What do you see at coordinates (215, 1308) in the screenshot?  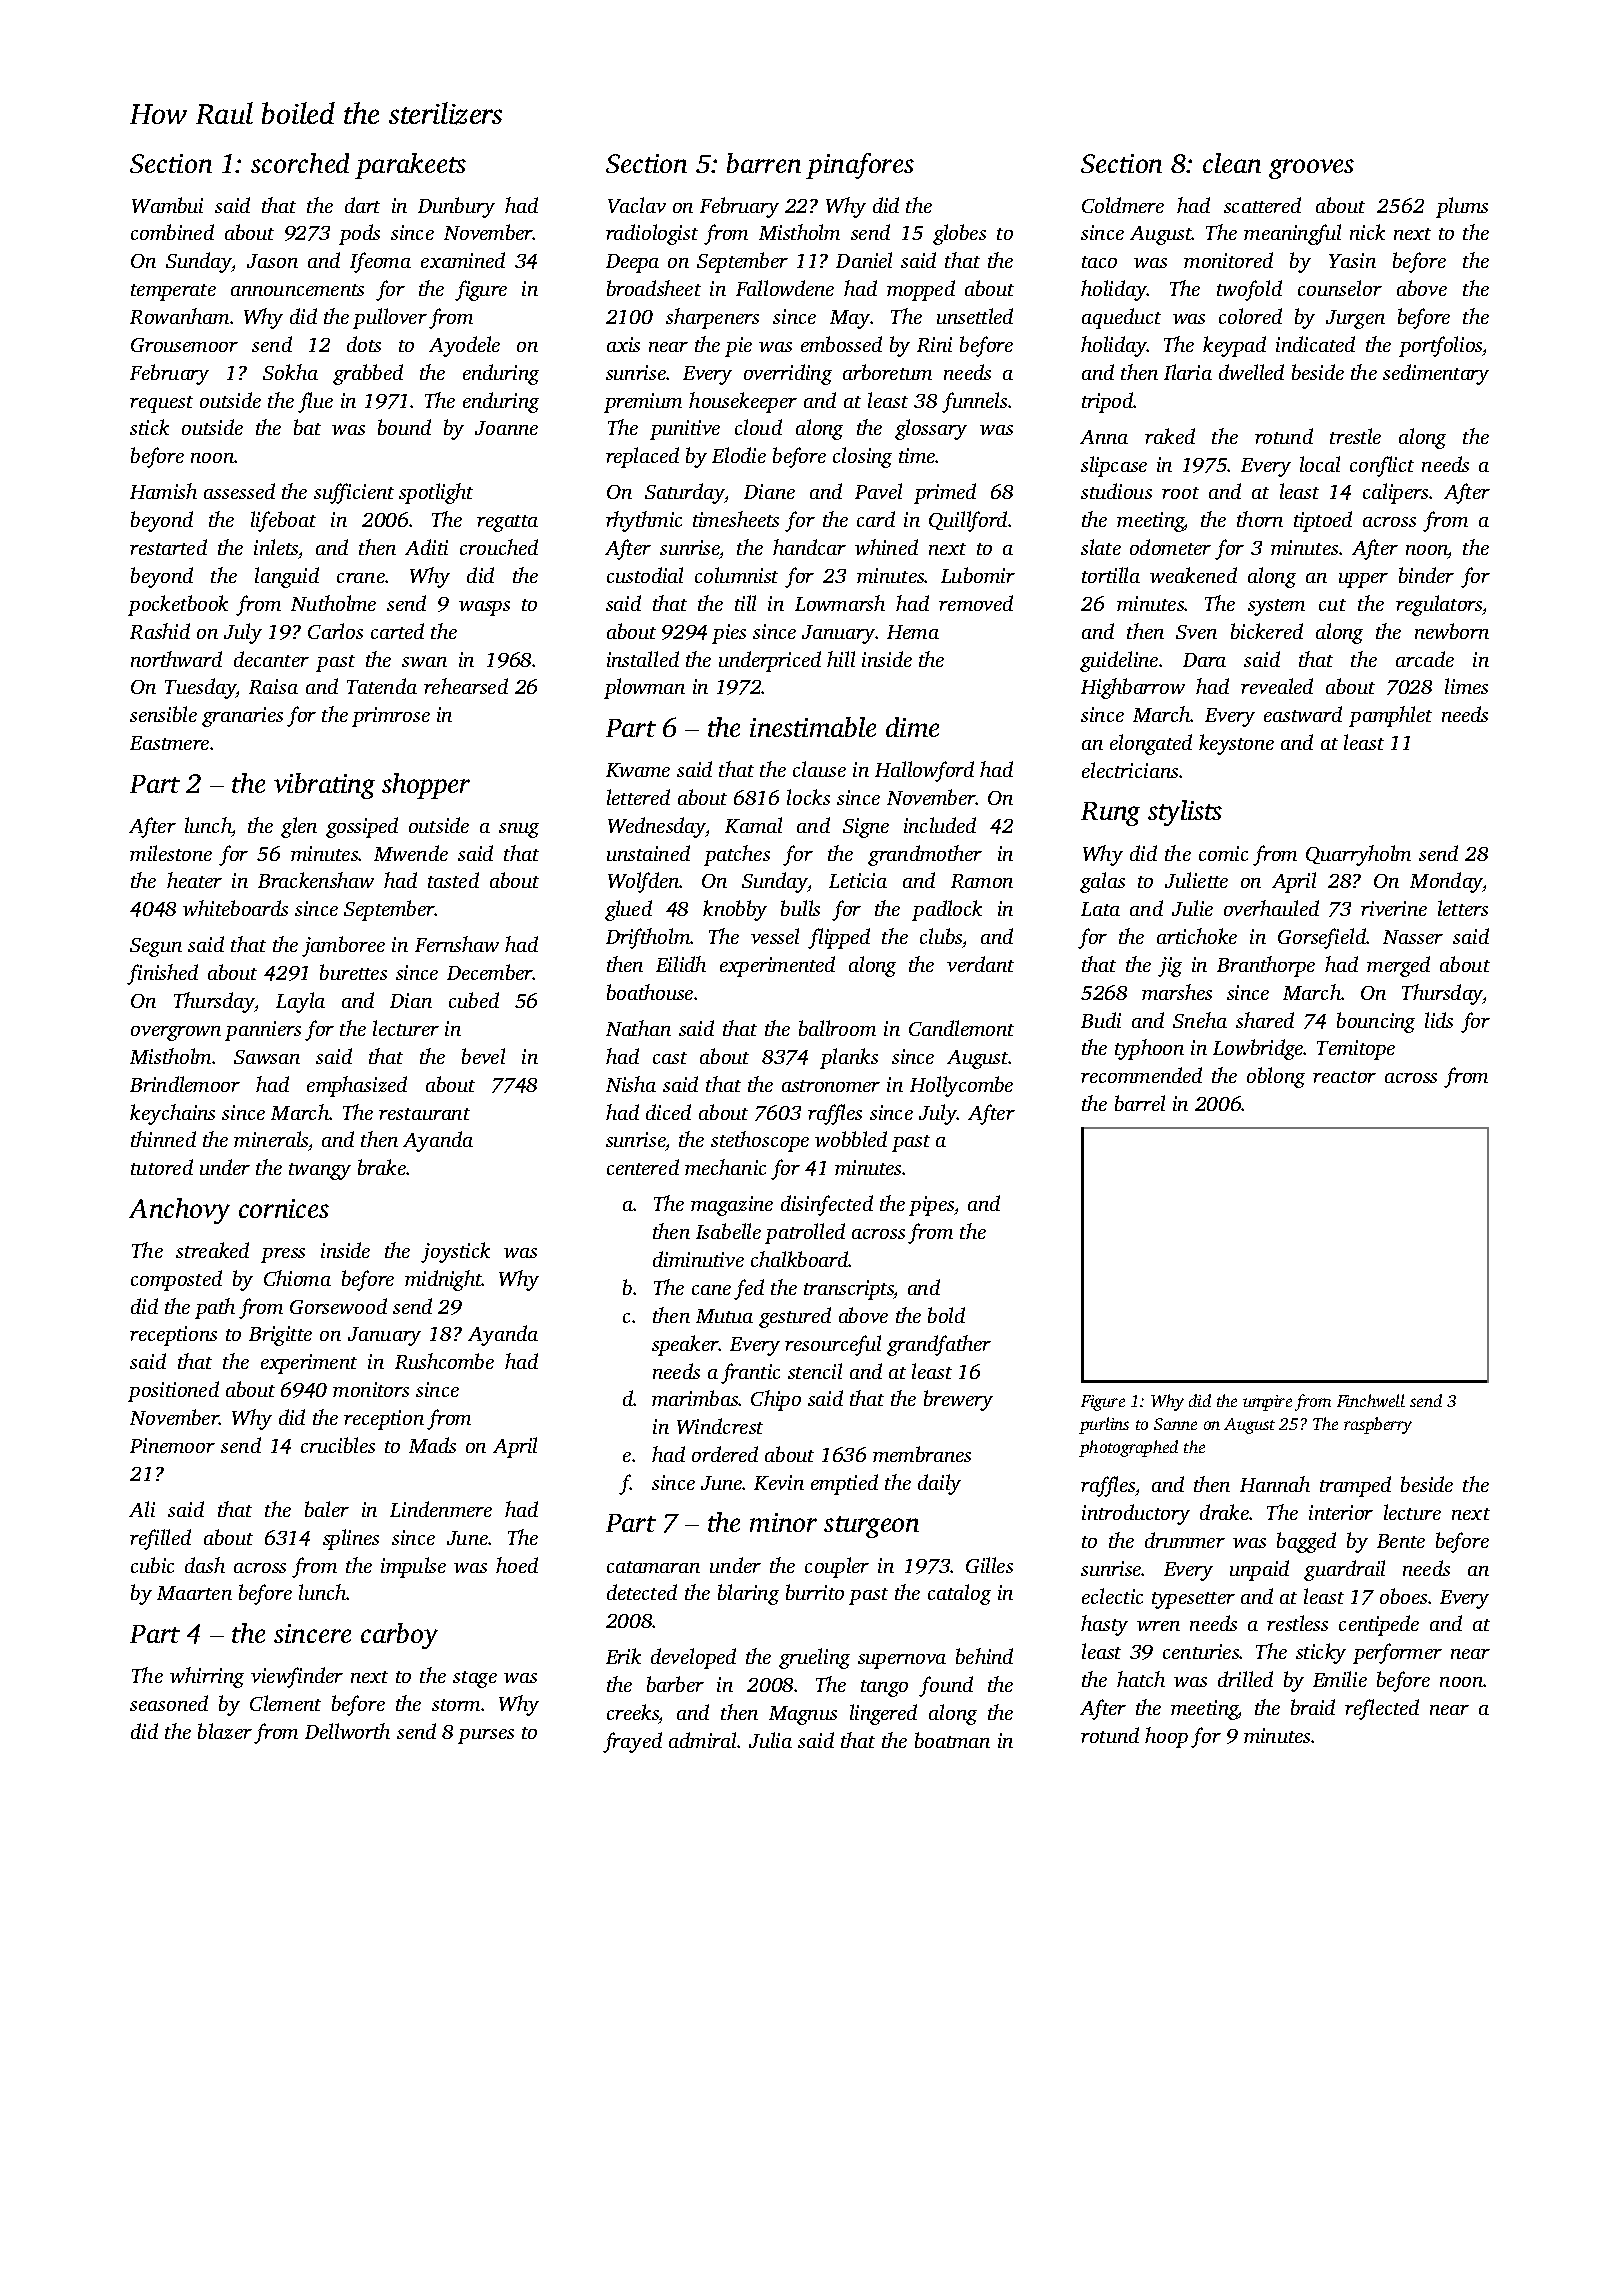 I see `path` at bounding box center [215, 1308].
